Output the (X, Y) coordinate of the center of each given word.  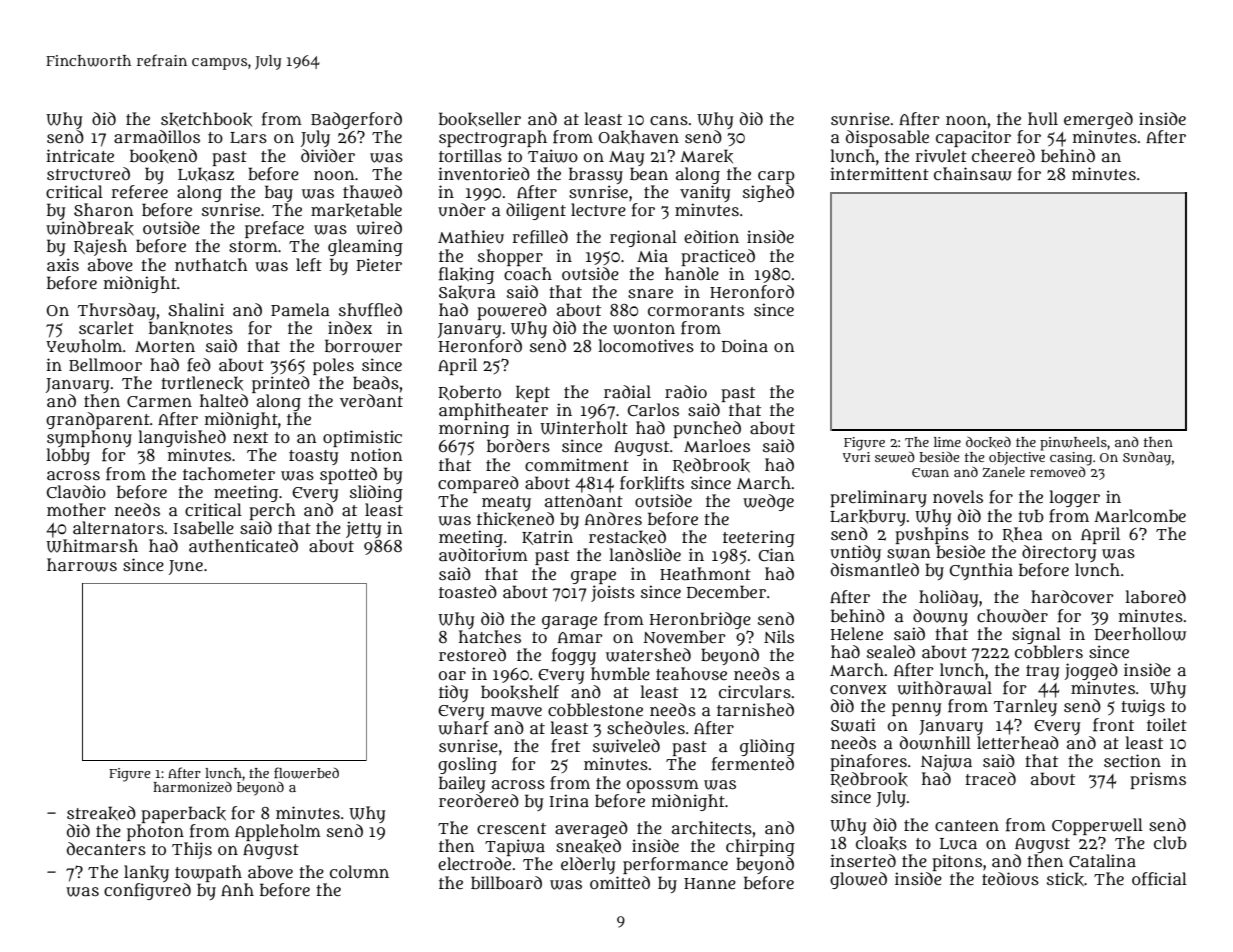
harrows (82, 565)
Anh (237, 889)
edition (711, 236)
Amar (580, 637)
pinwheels (1073, 444)
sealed (891, 651)
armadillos (157, 136)
